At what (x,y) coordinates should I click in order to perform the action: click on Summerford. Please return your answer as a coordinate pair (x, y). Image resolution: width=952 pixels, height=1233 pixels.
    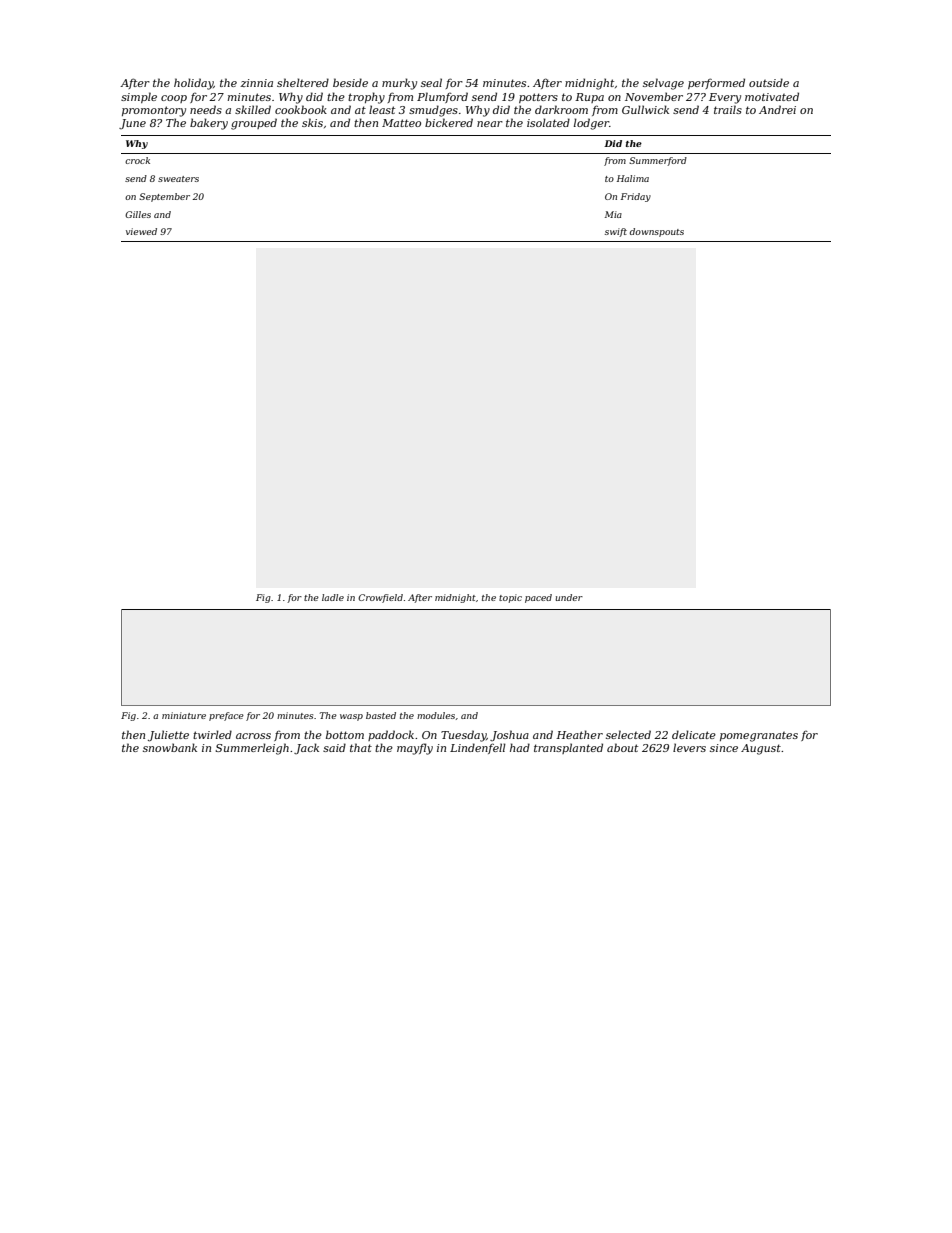
    Looking at the image, I should click on (658, 161).
